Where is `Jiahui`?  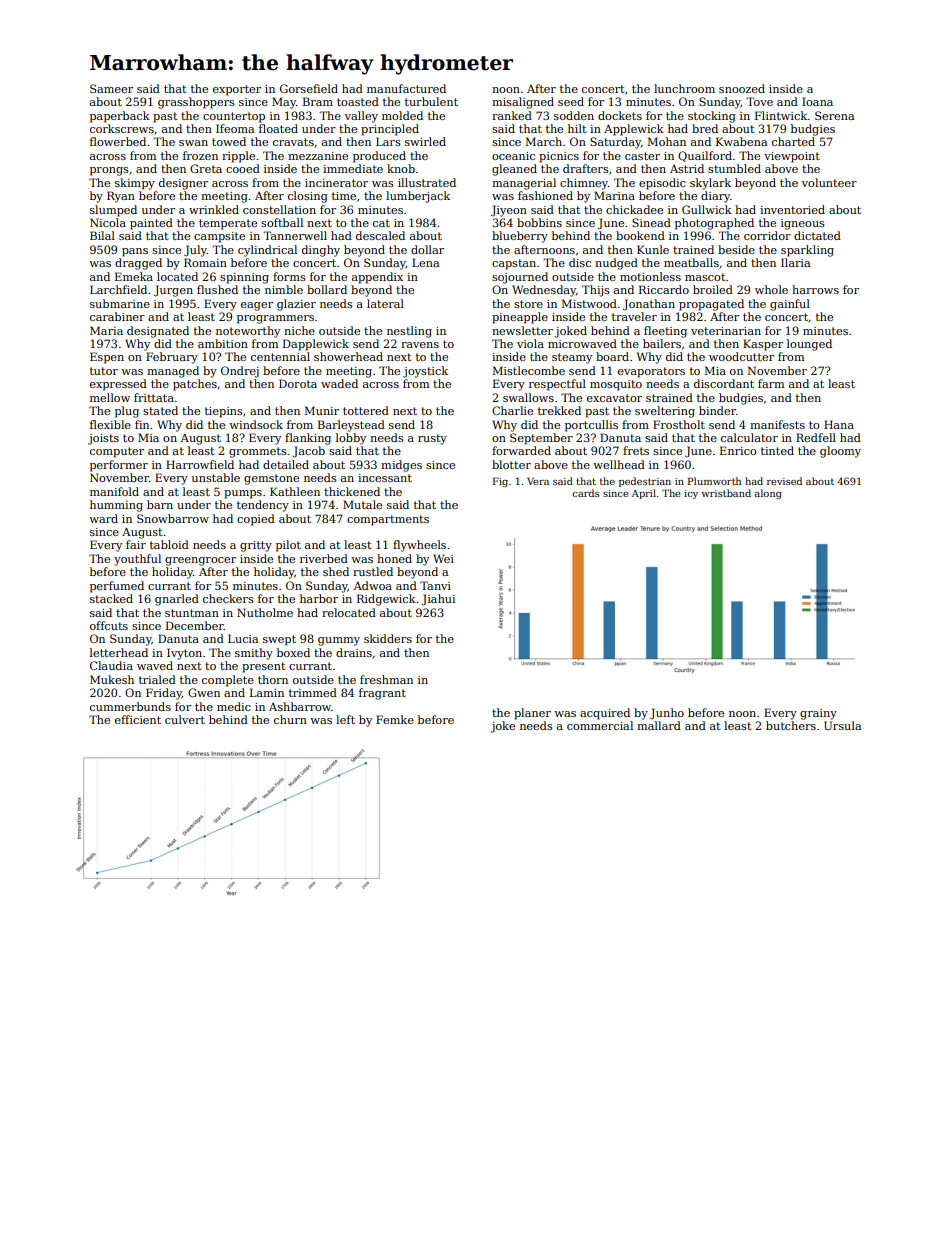
Jiahui is located at coordinates (438, 600).
